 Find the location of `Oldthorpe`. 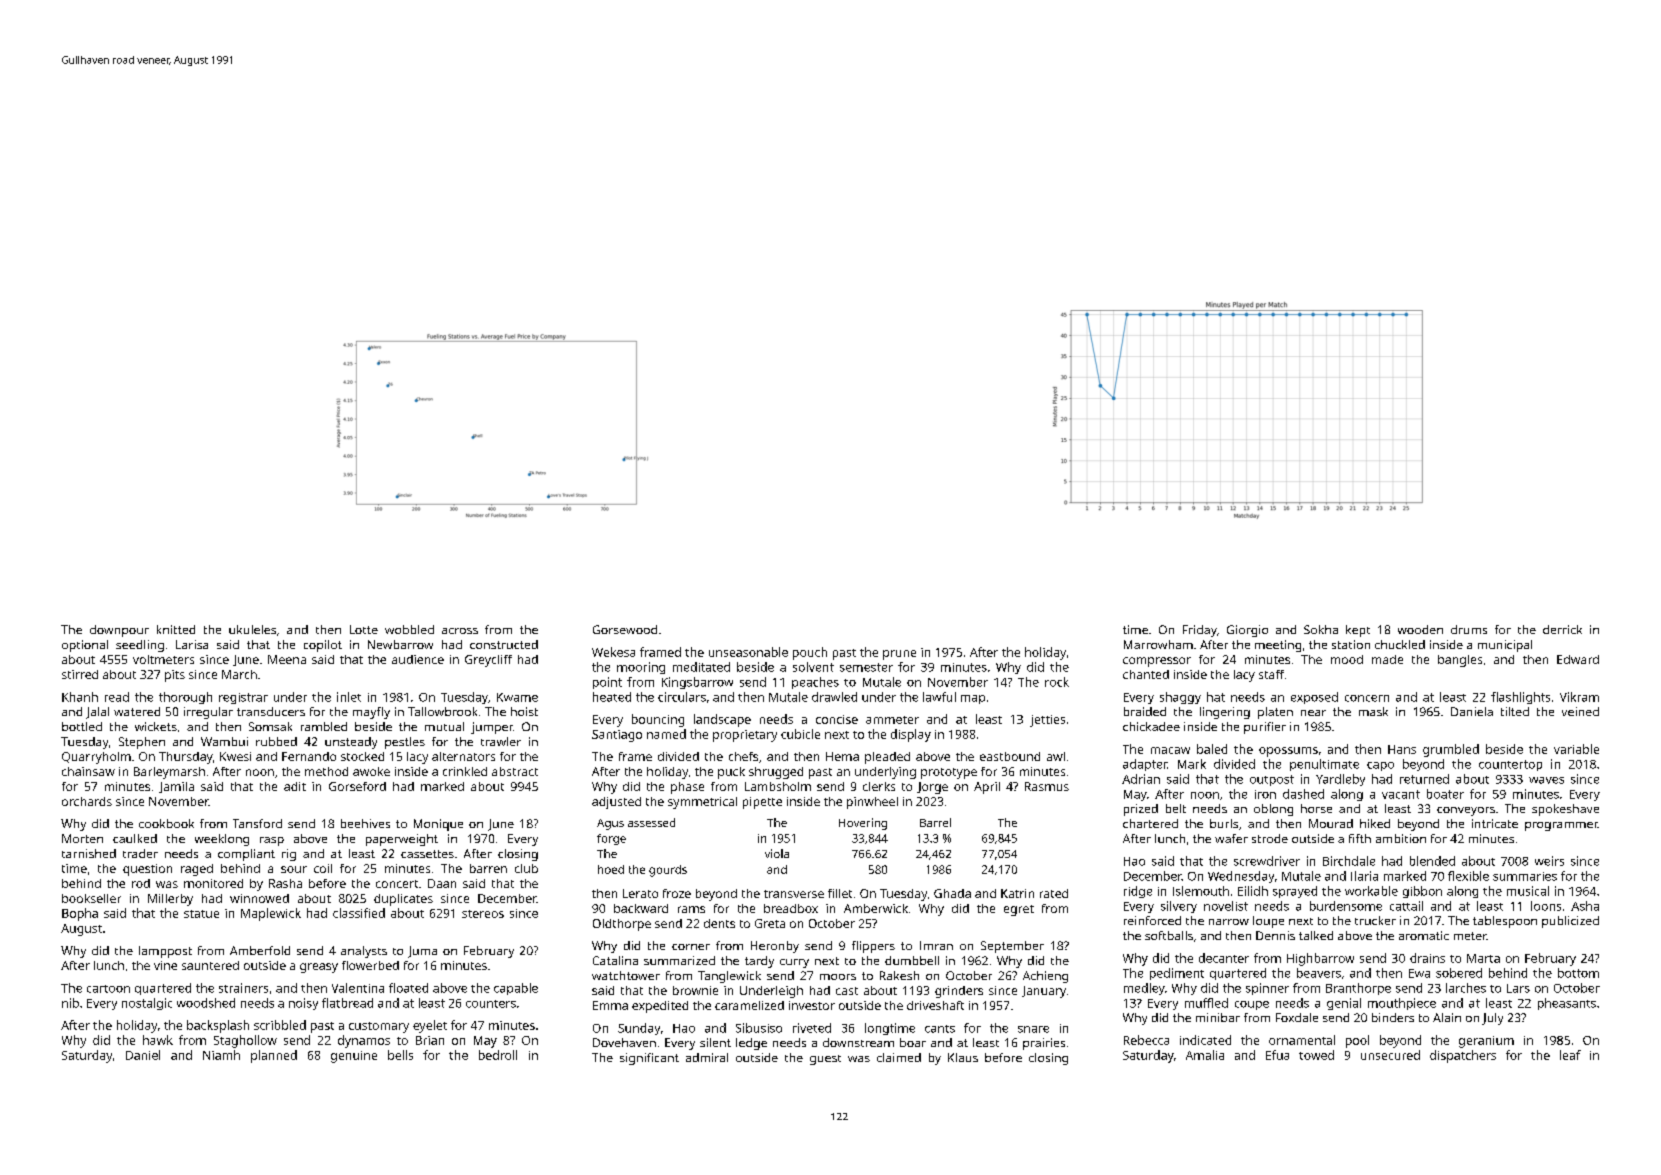

Oldthorpe is located at coordinates (622, 925).
